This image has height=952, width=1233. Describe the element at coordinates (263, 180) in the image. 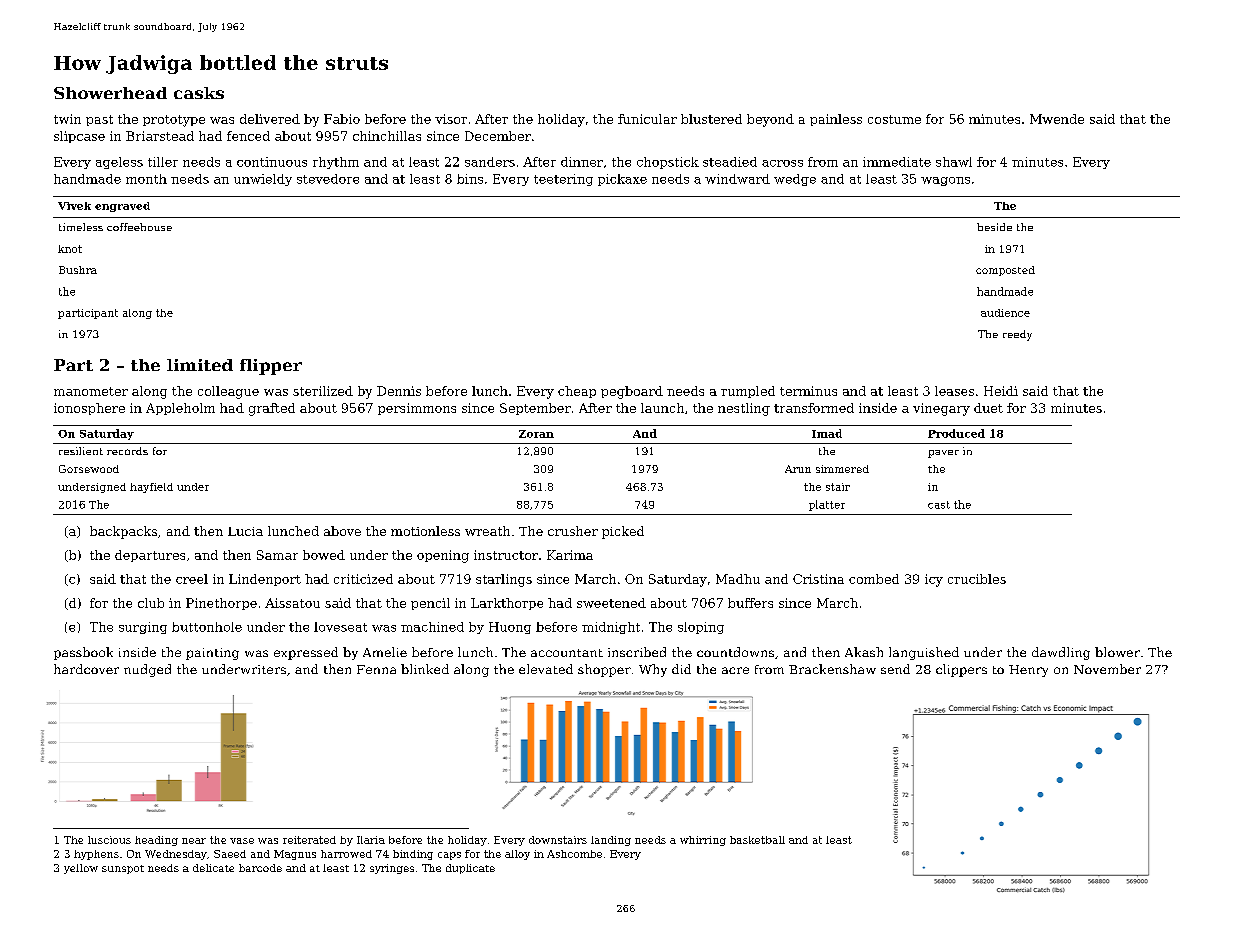

I see `unwieldy` at that location.
